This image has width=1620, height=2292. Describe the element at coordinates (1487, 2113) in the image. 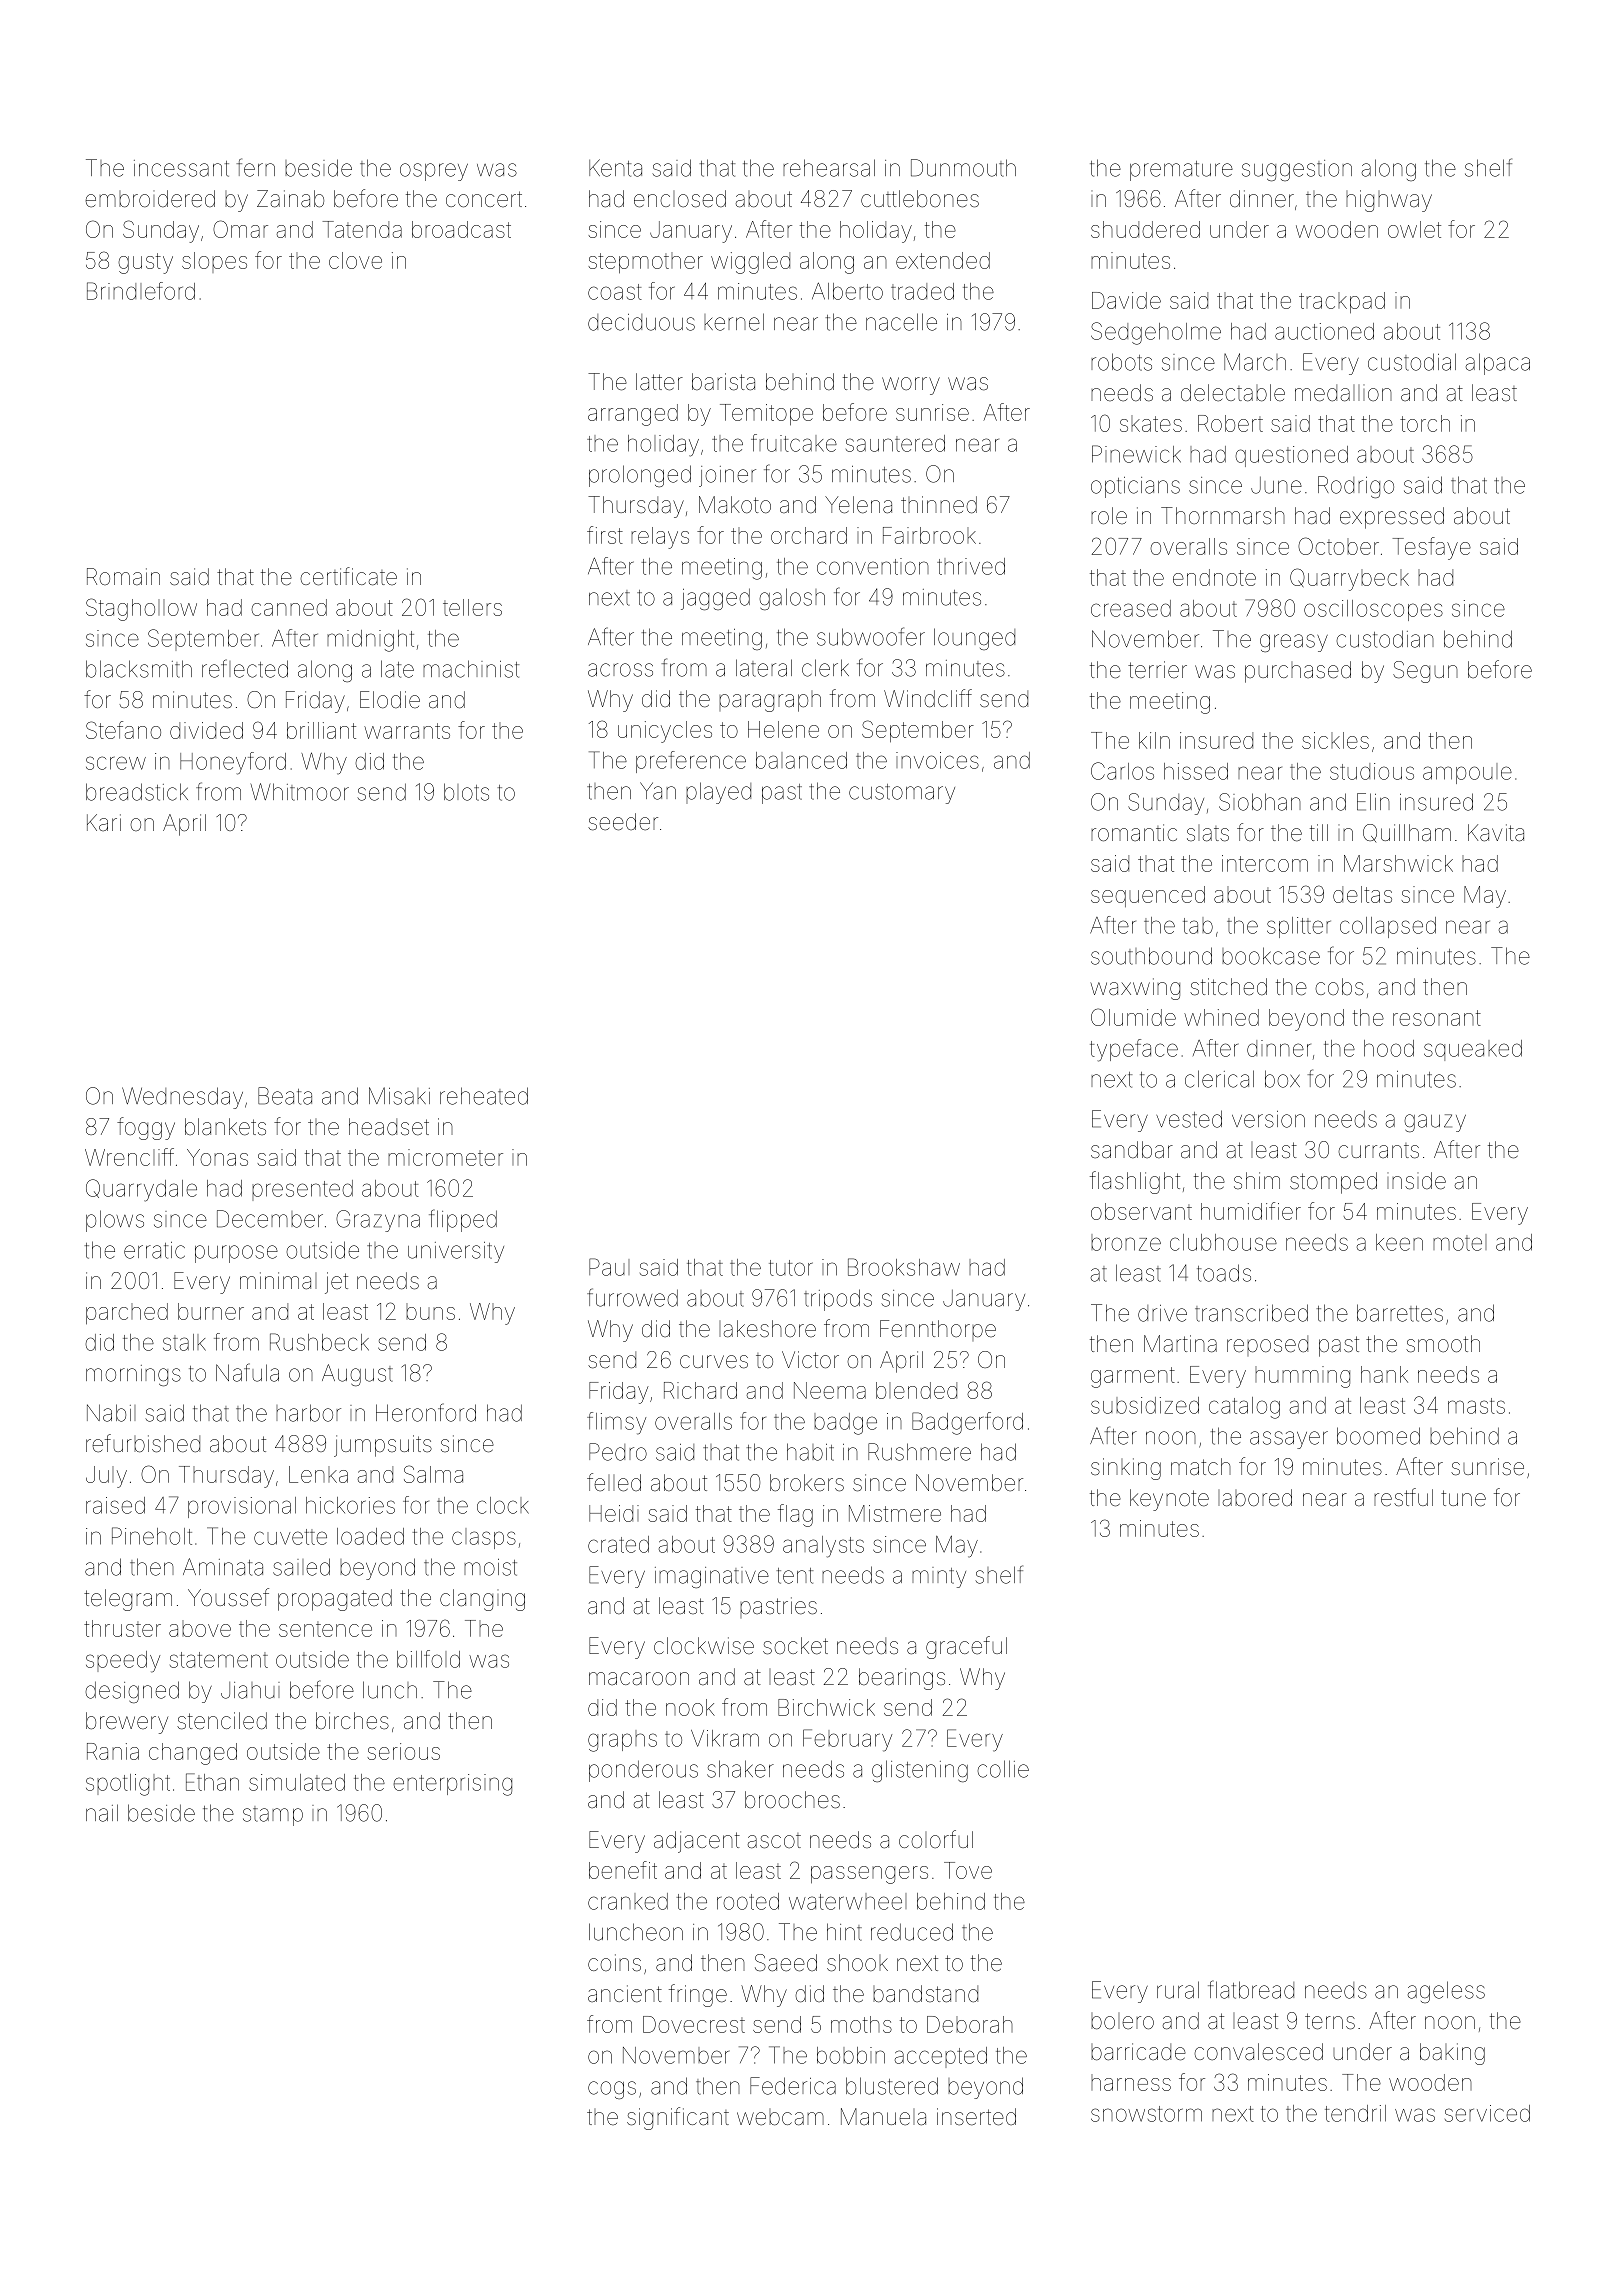

I see `serviced` at that location.
